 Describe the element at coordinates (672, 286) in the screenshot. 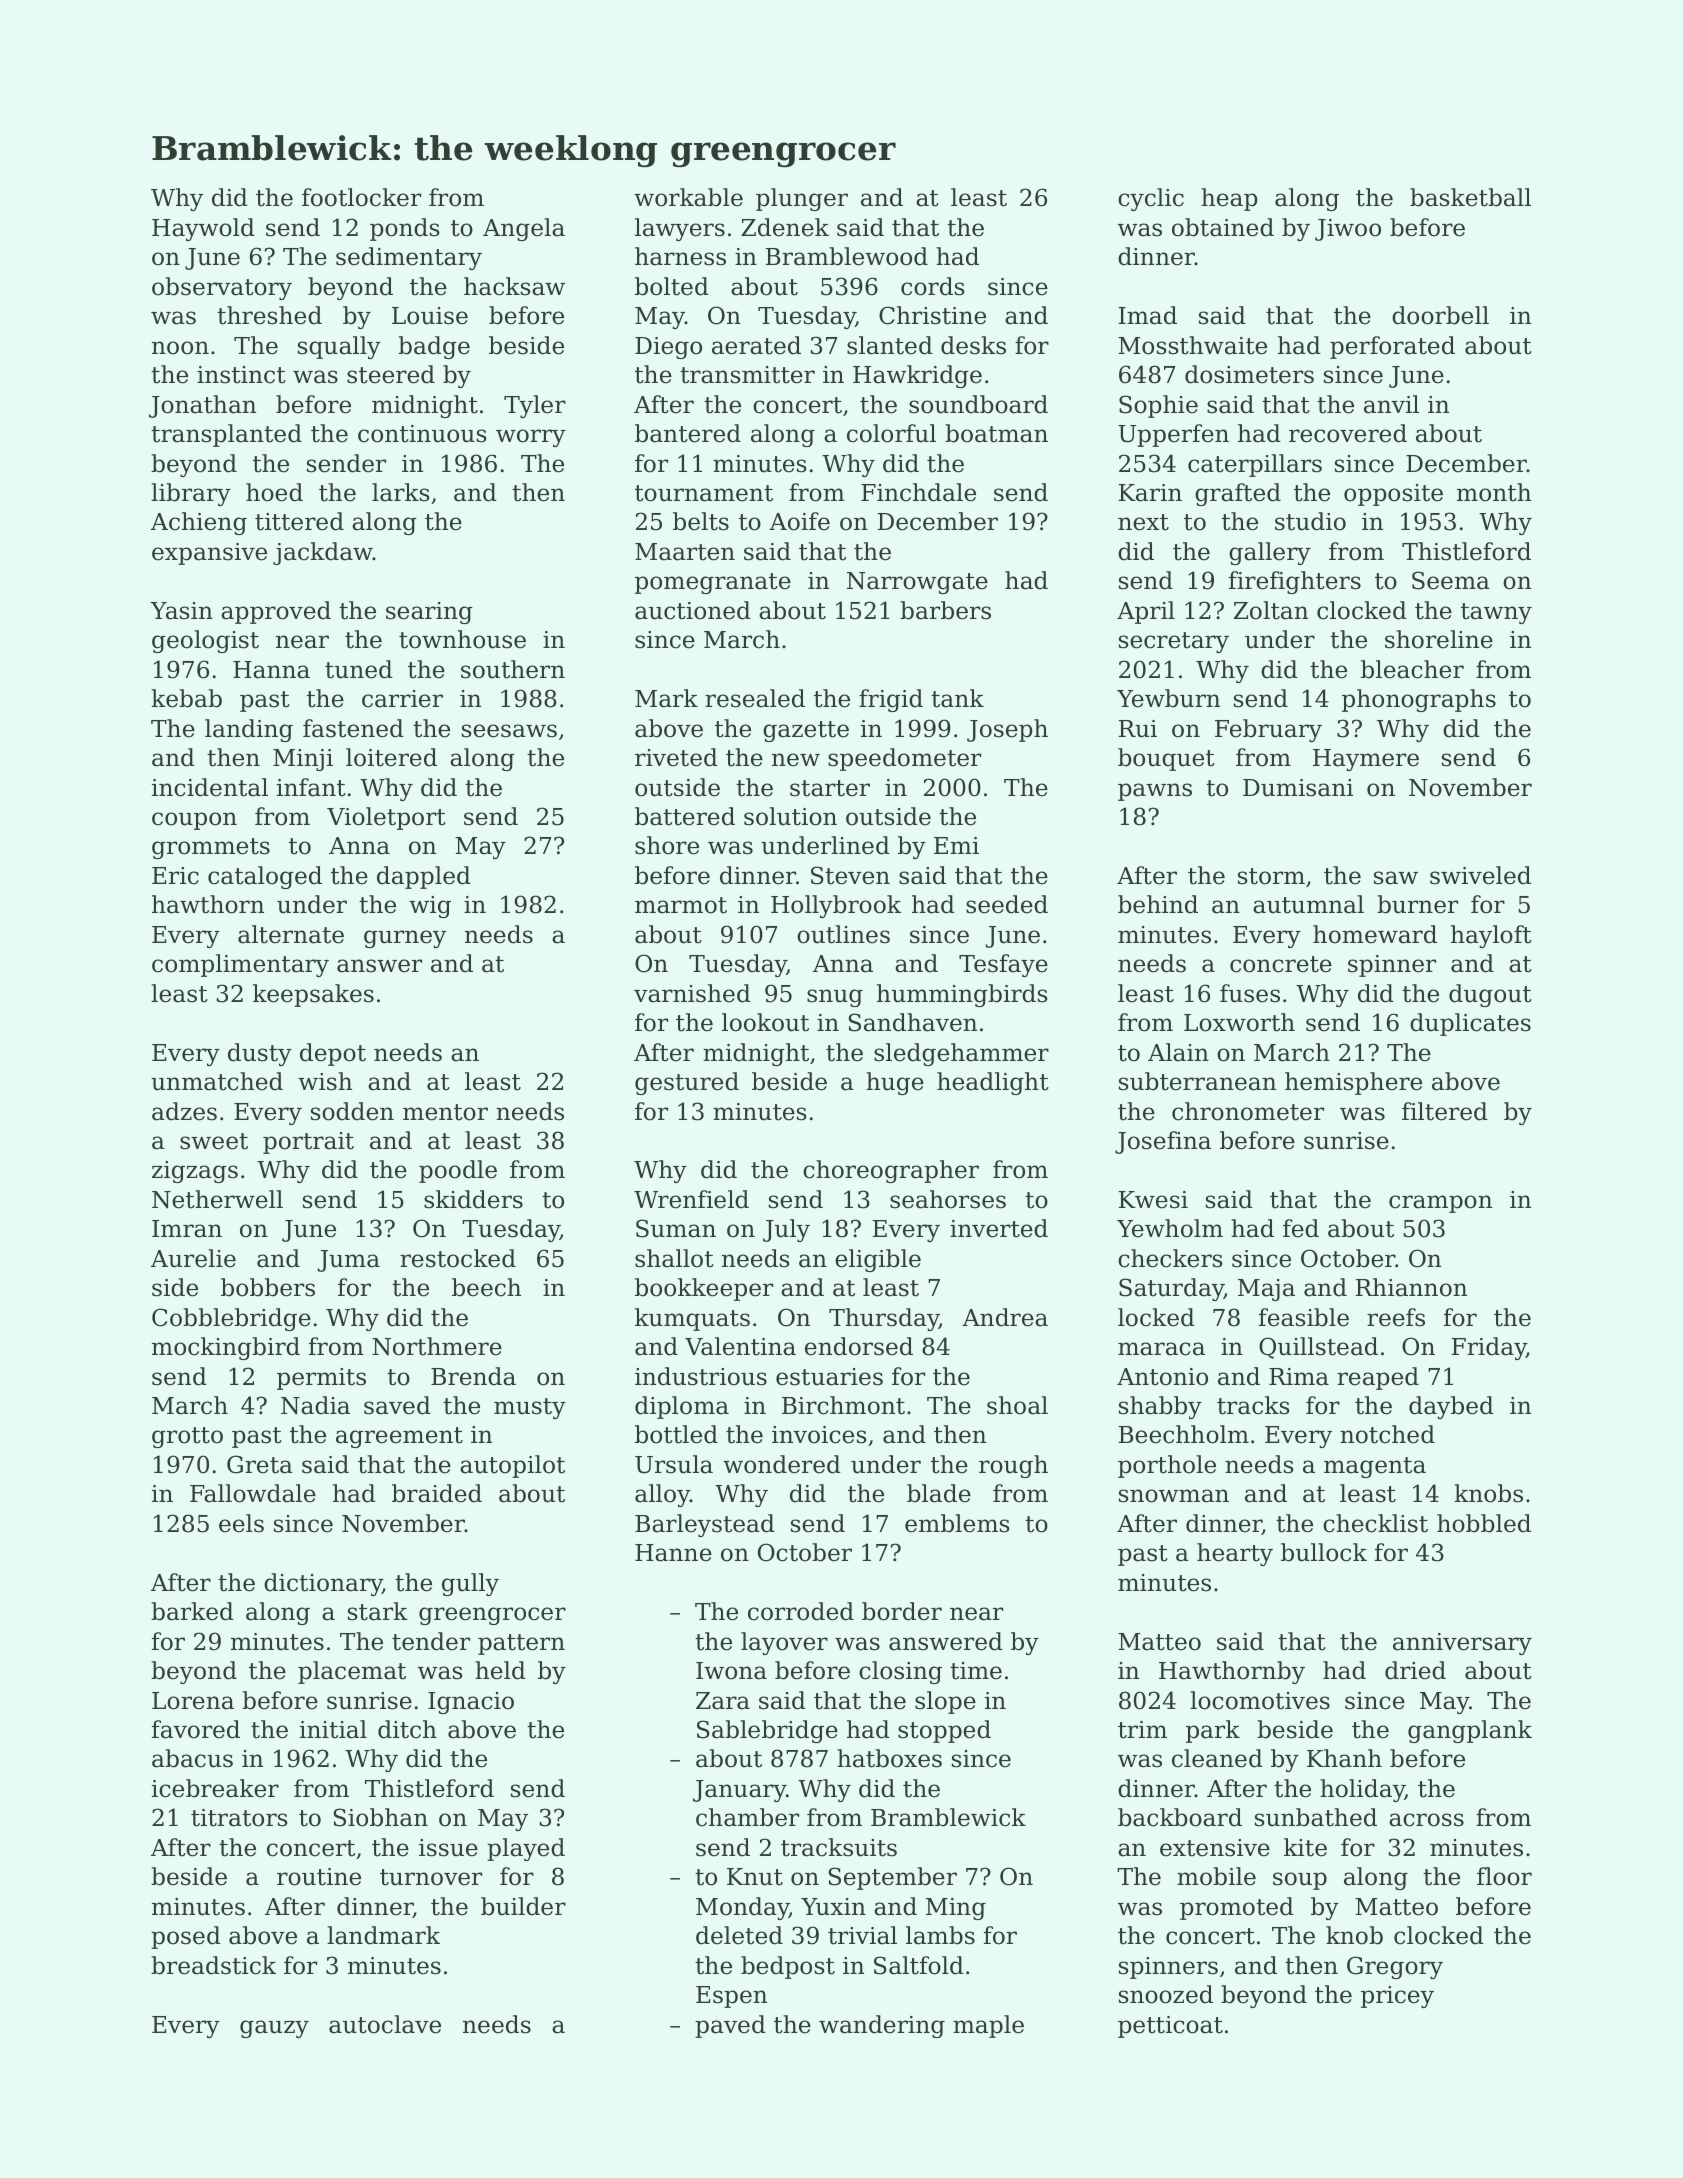

I see `bolted` at that location.
